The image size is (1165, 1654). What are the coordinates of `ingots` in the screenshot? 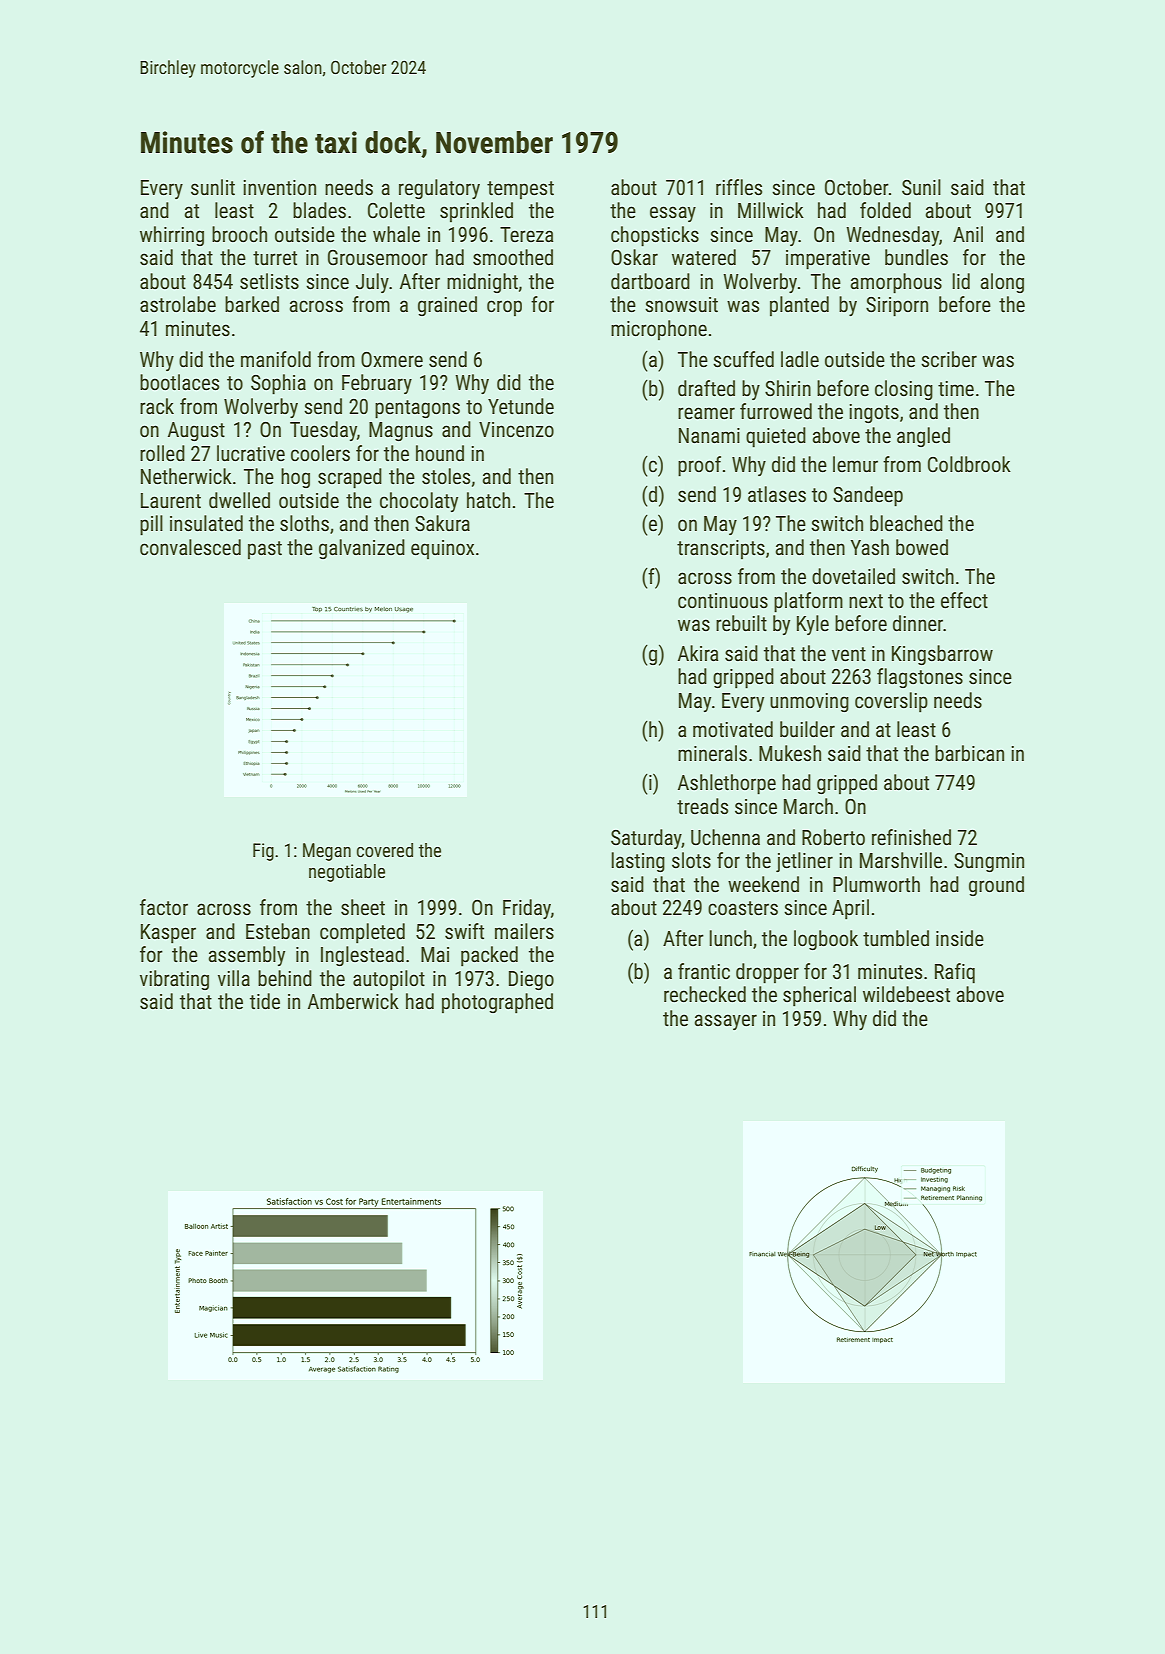 It's located at (874, 413).
